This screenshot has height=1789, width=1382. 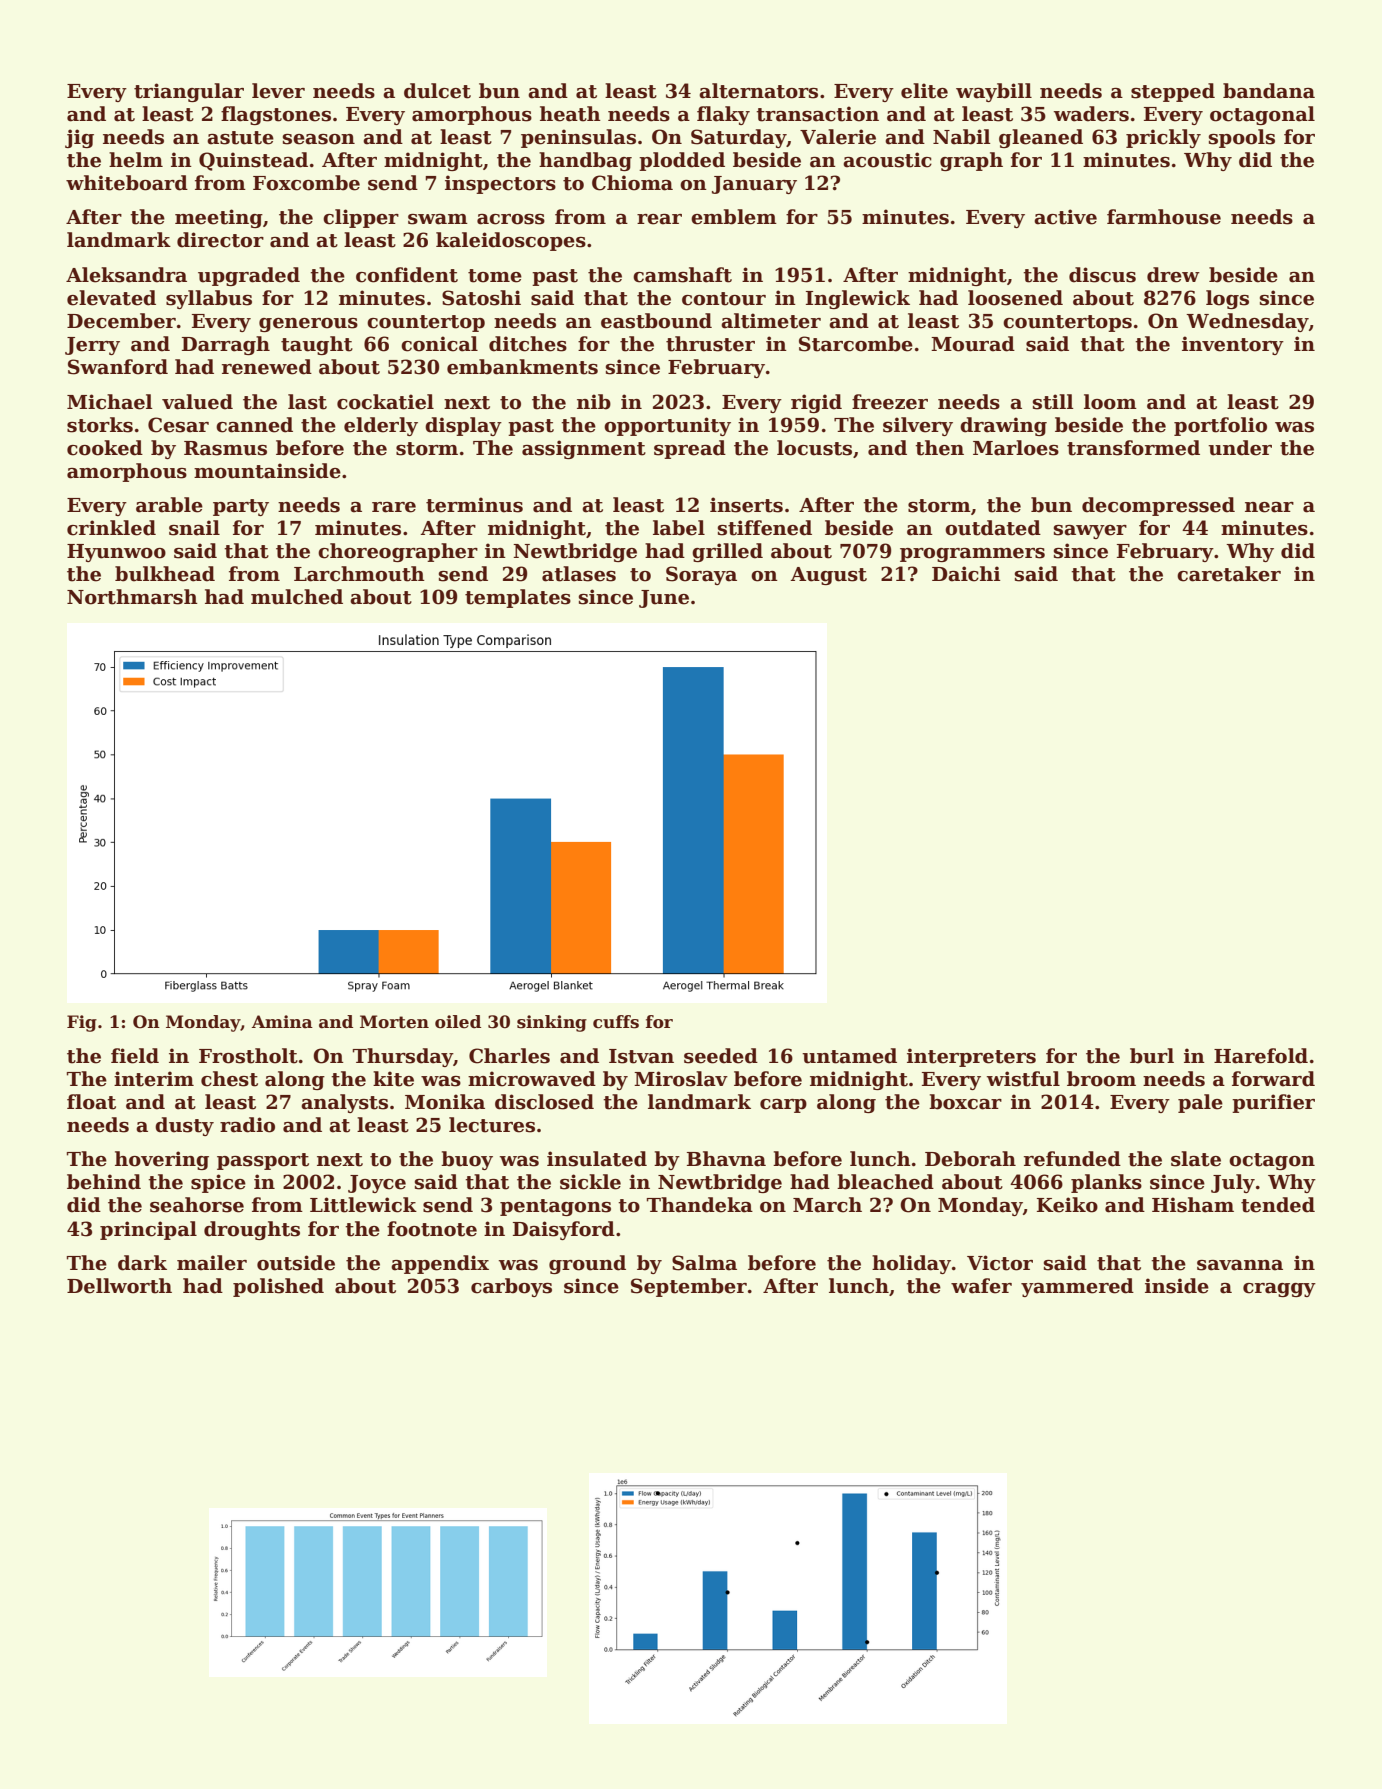 What do you see at coordinates (132, 597) in the screenshot?
I see `Northmarsh` at bounding box center [132, 597].
